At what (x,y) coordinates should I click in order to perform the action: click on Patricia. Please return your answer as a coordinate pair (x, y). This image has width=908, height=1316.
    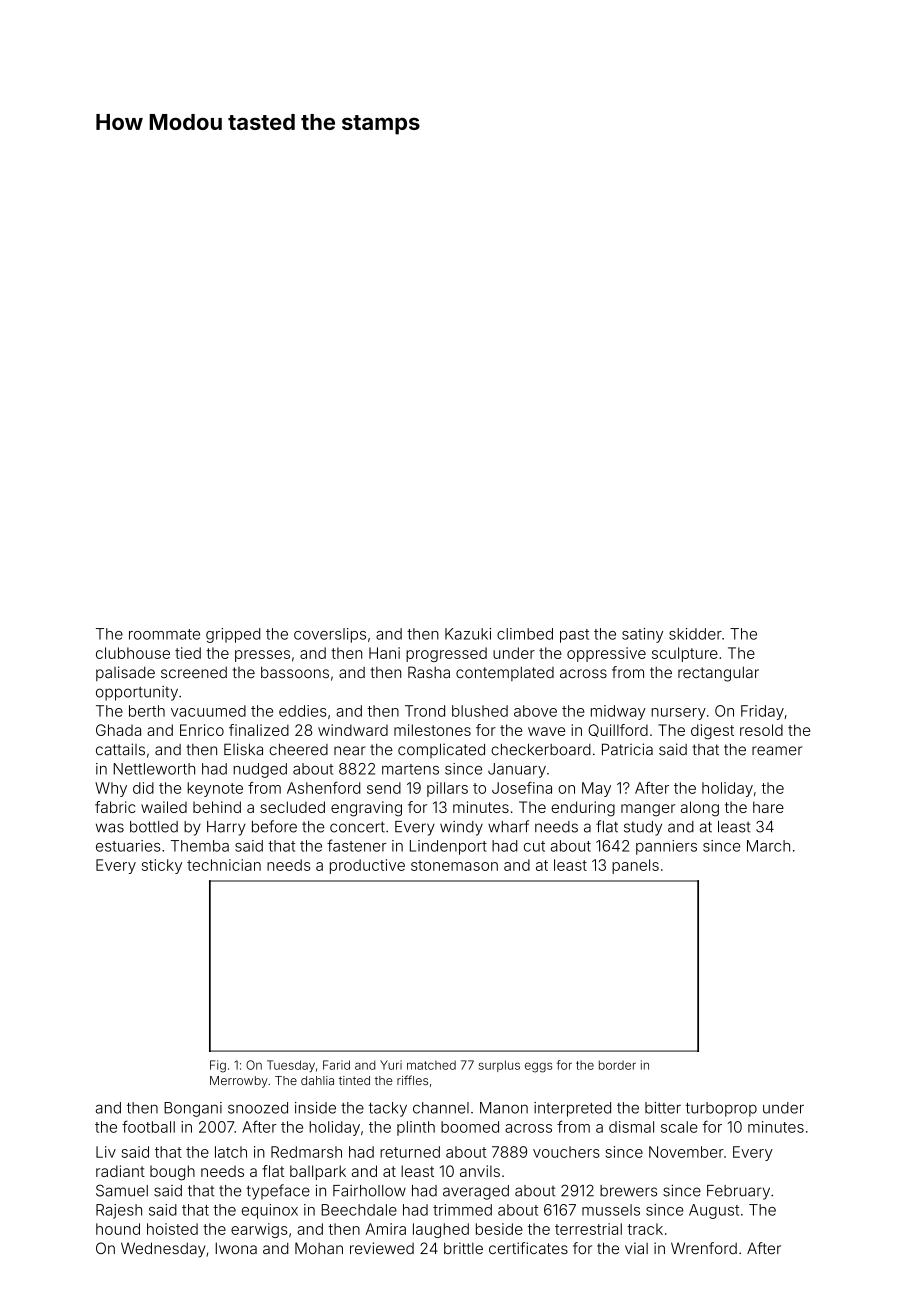
    Looking at the image, I should click on (627, 749).
